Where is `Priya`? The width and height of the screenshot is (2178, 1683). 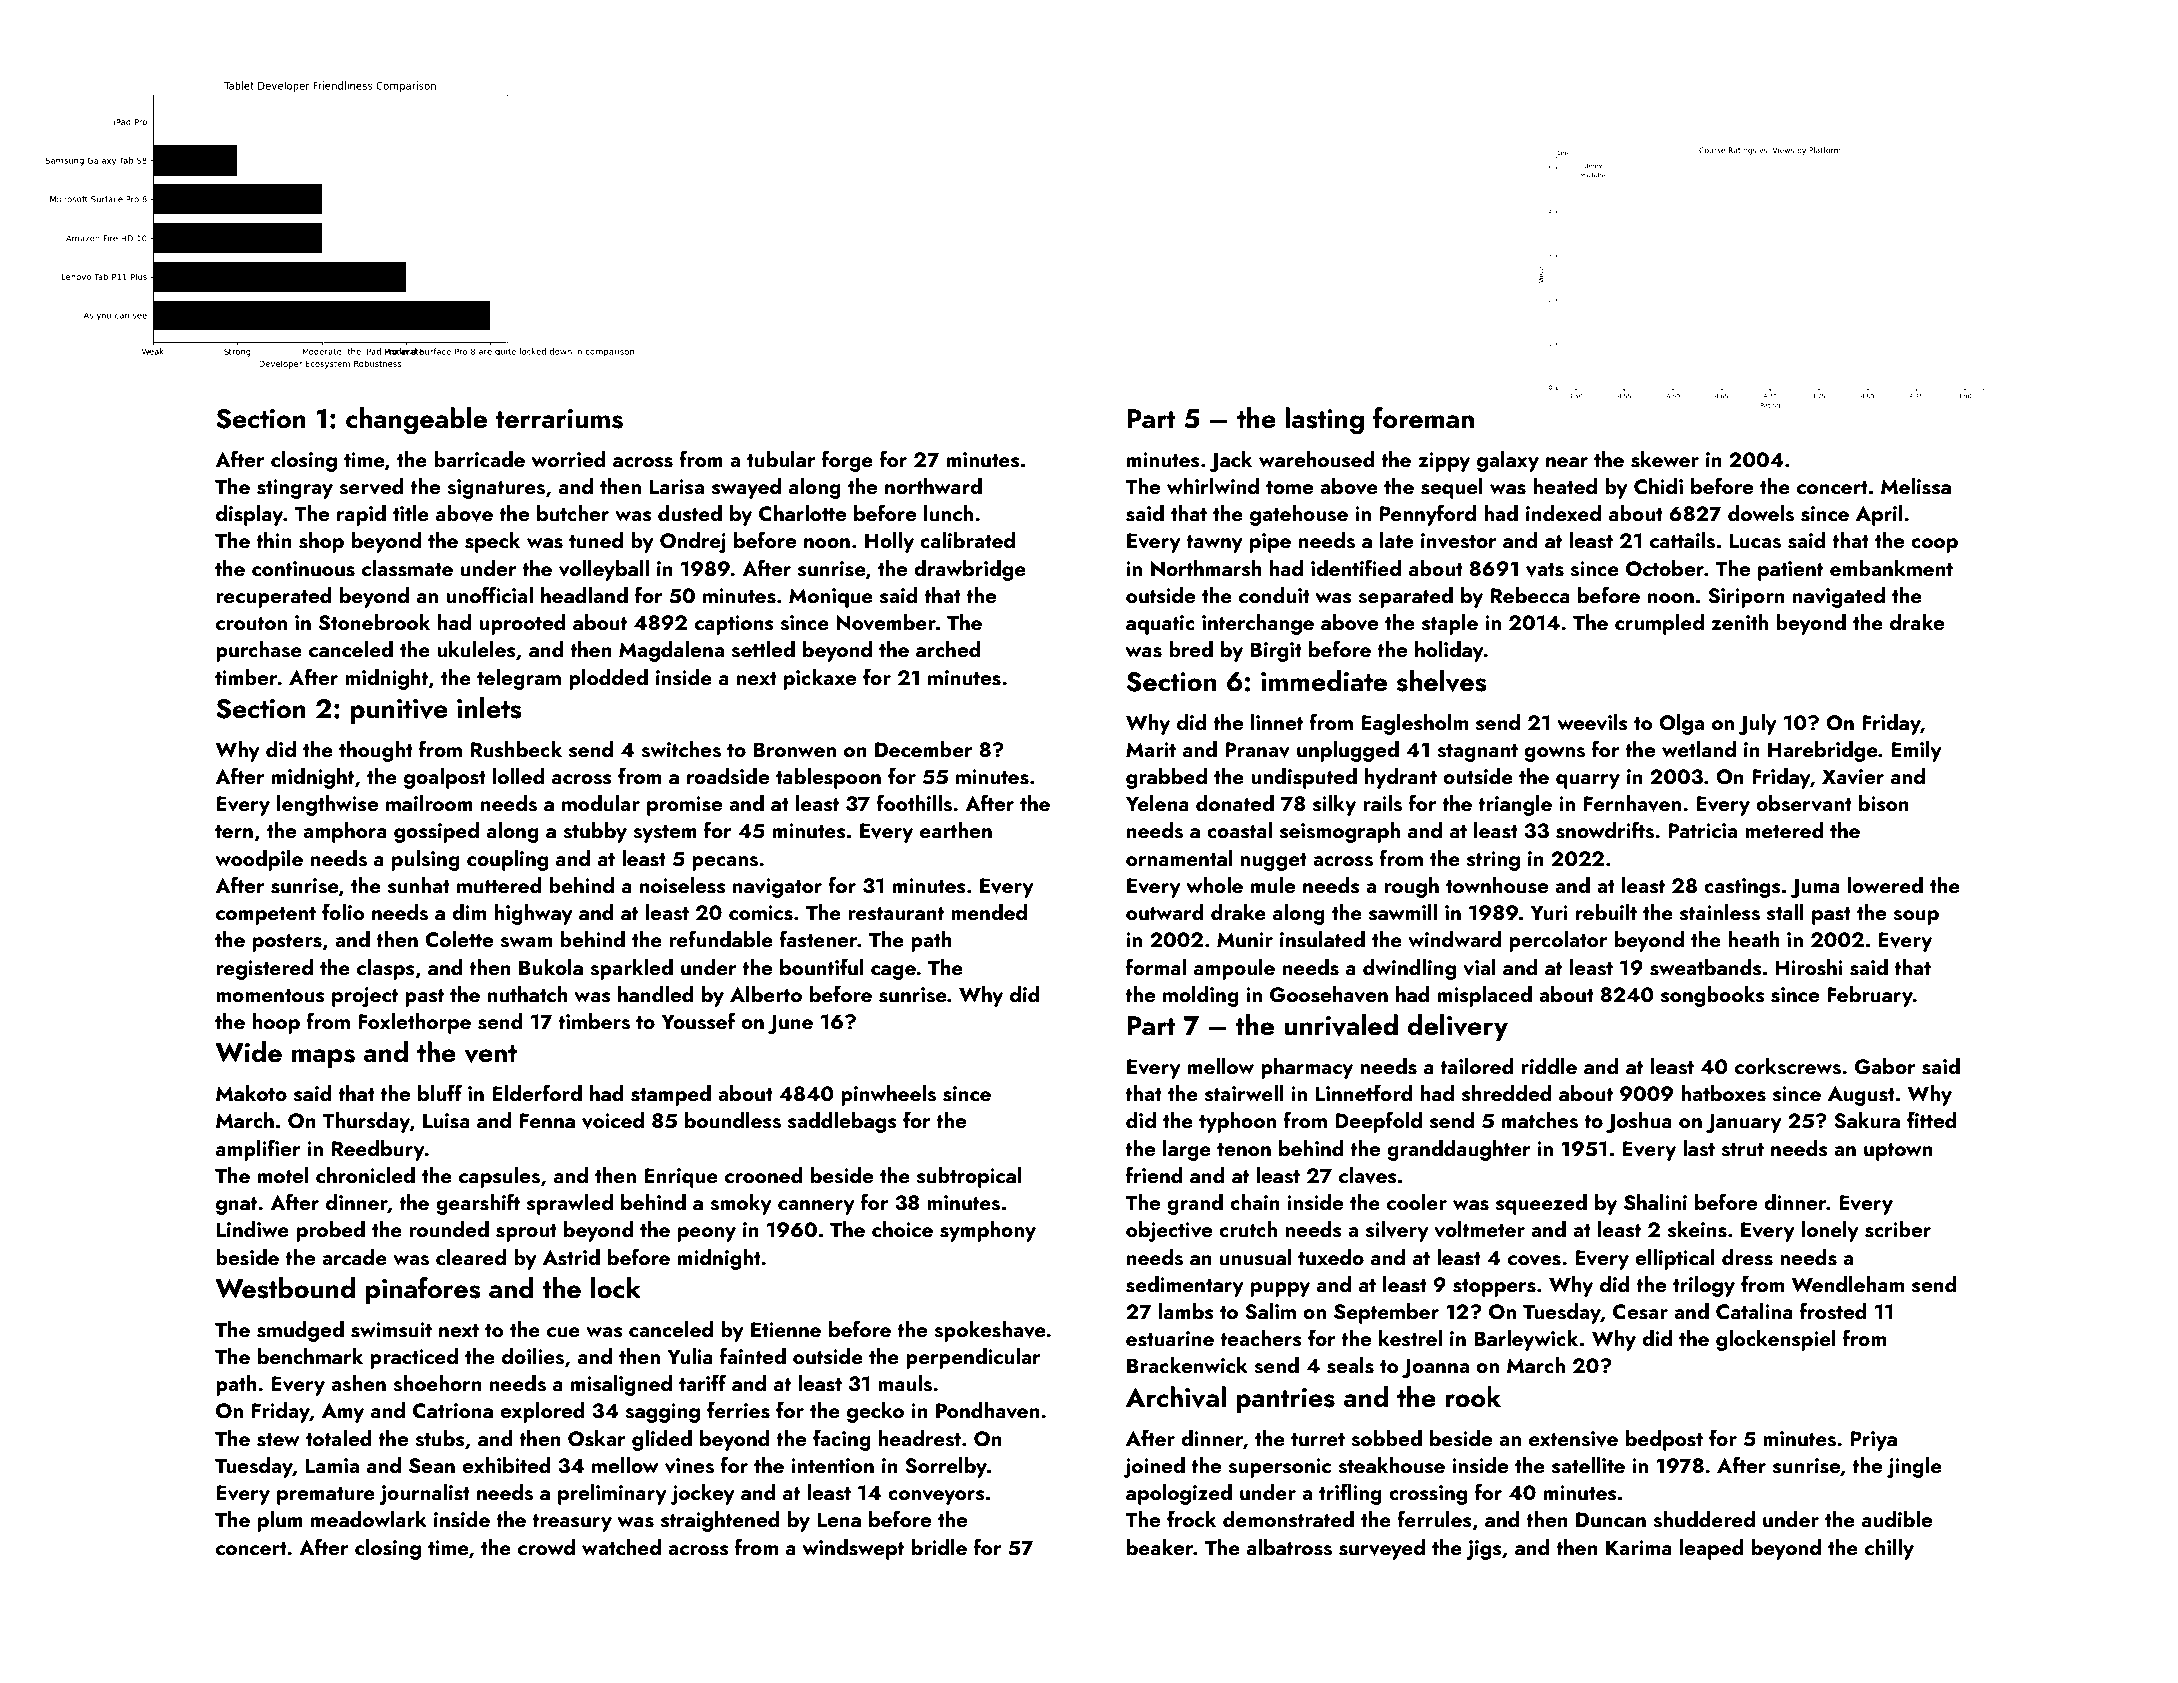
Priya is located at coordinates (1874, 1441).
